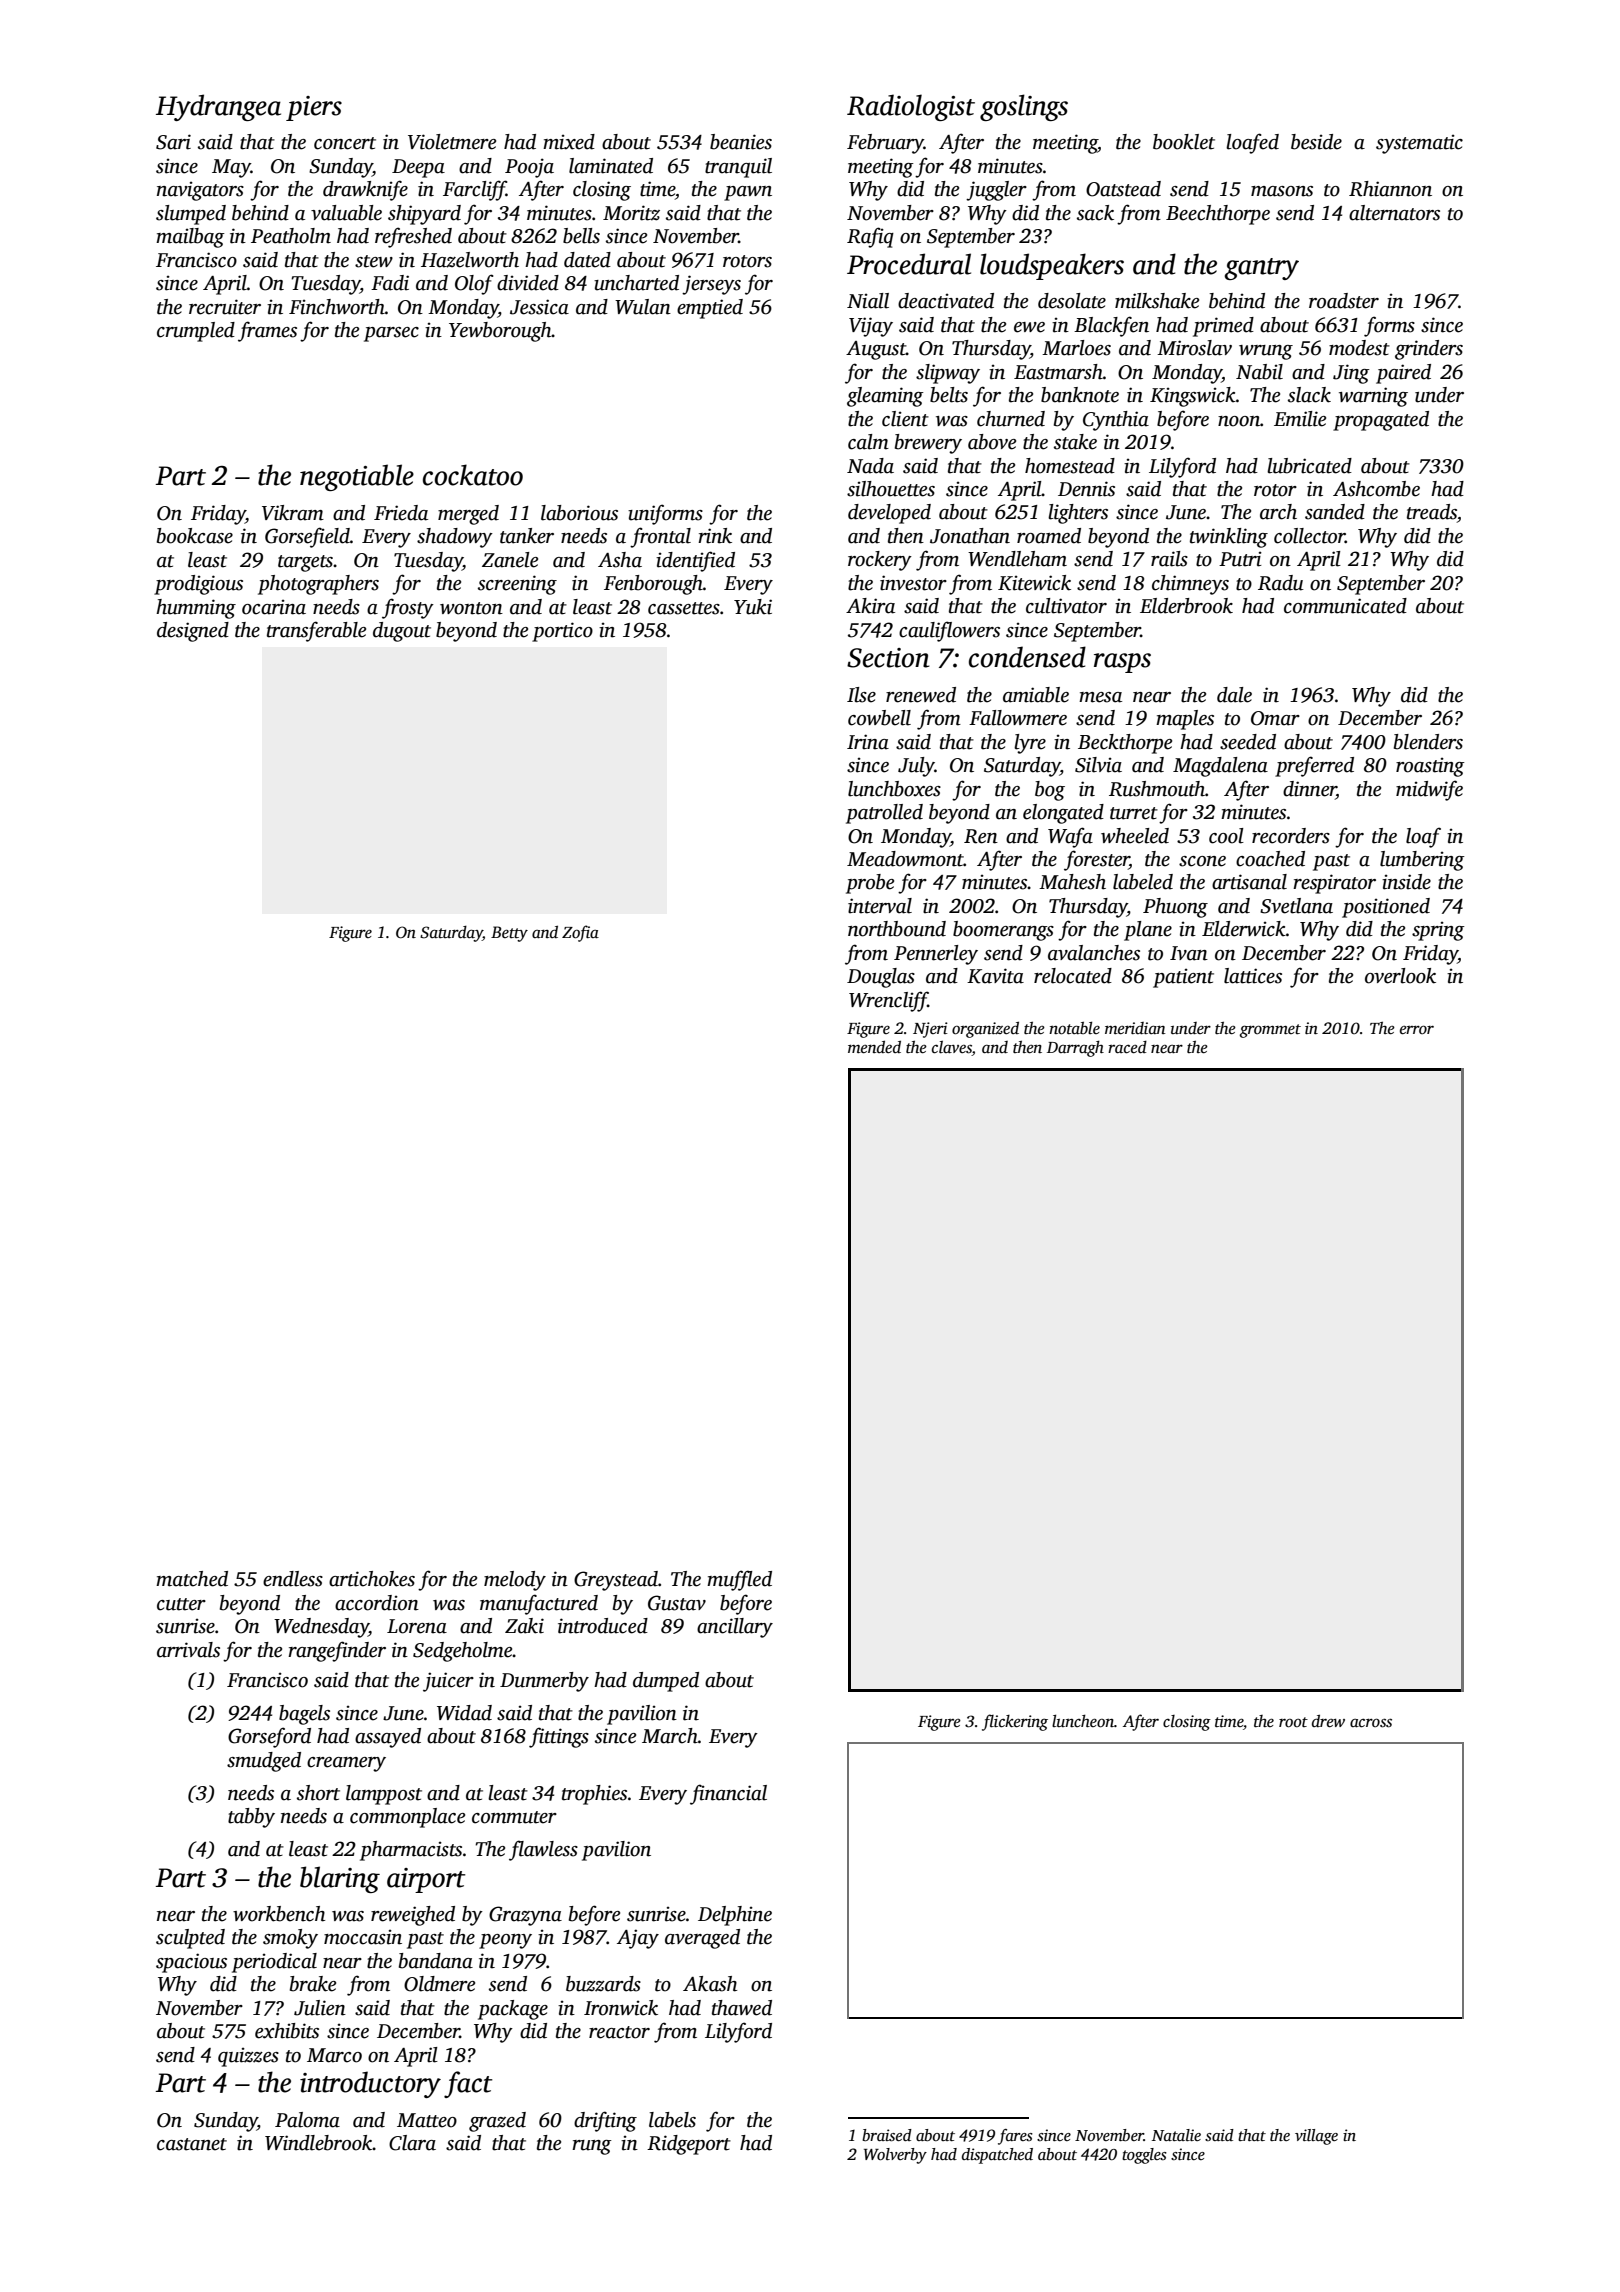 This screenshot has width=1620, height=2292. I want to click on rink, so click(715, 536).
